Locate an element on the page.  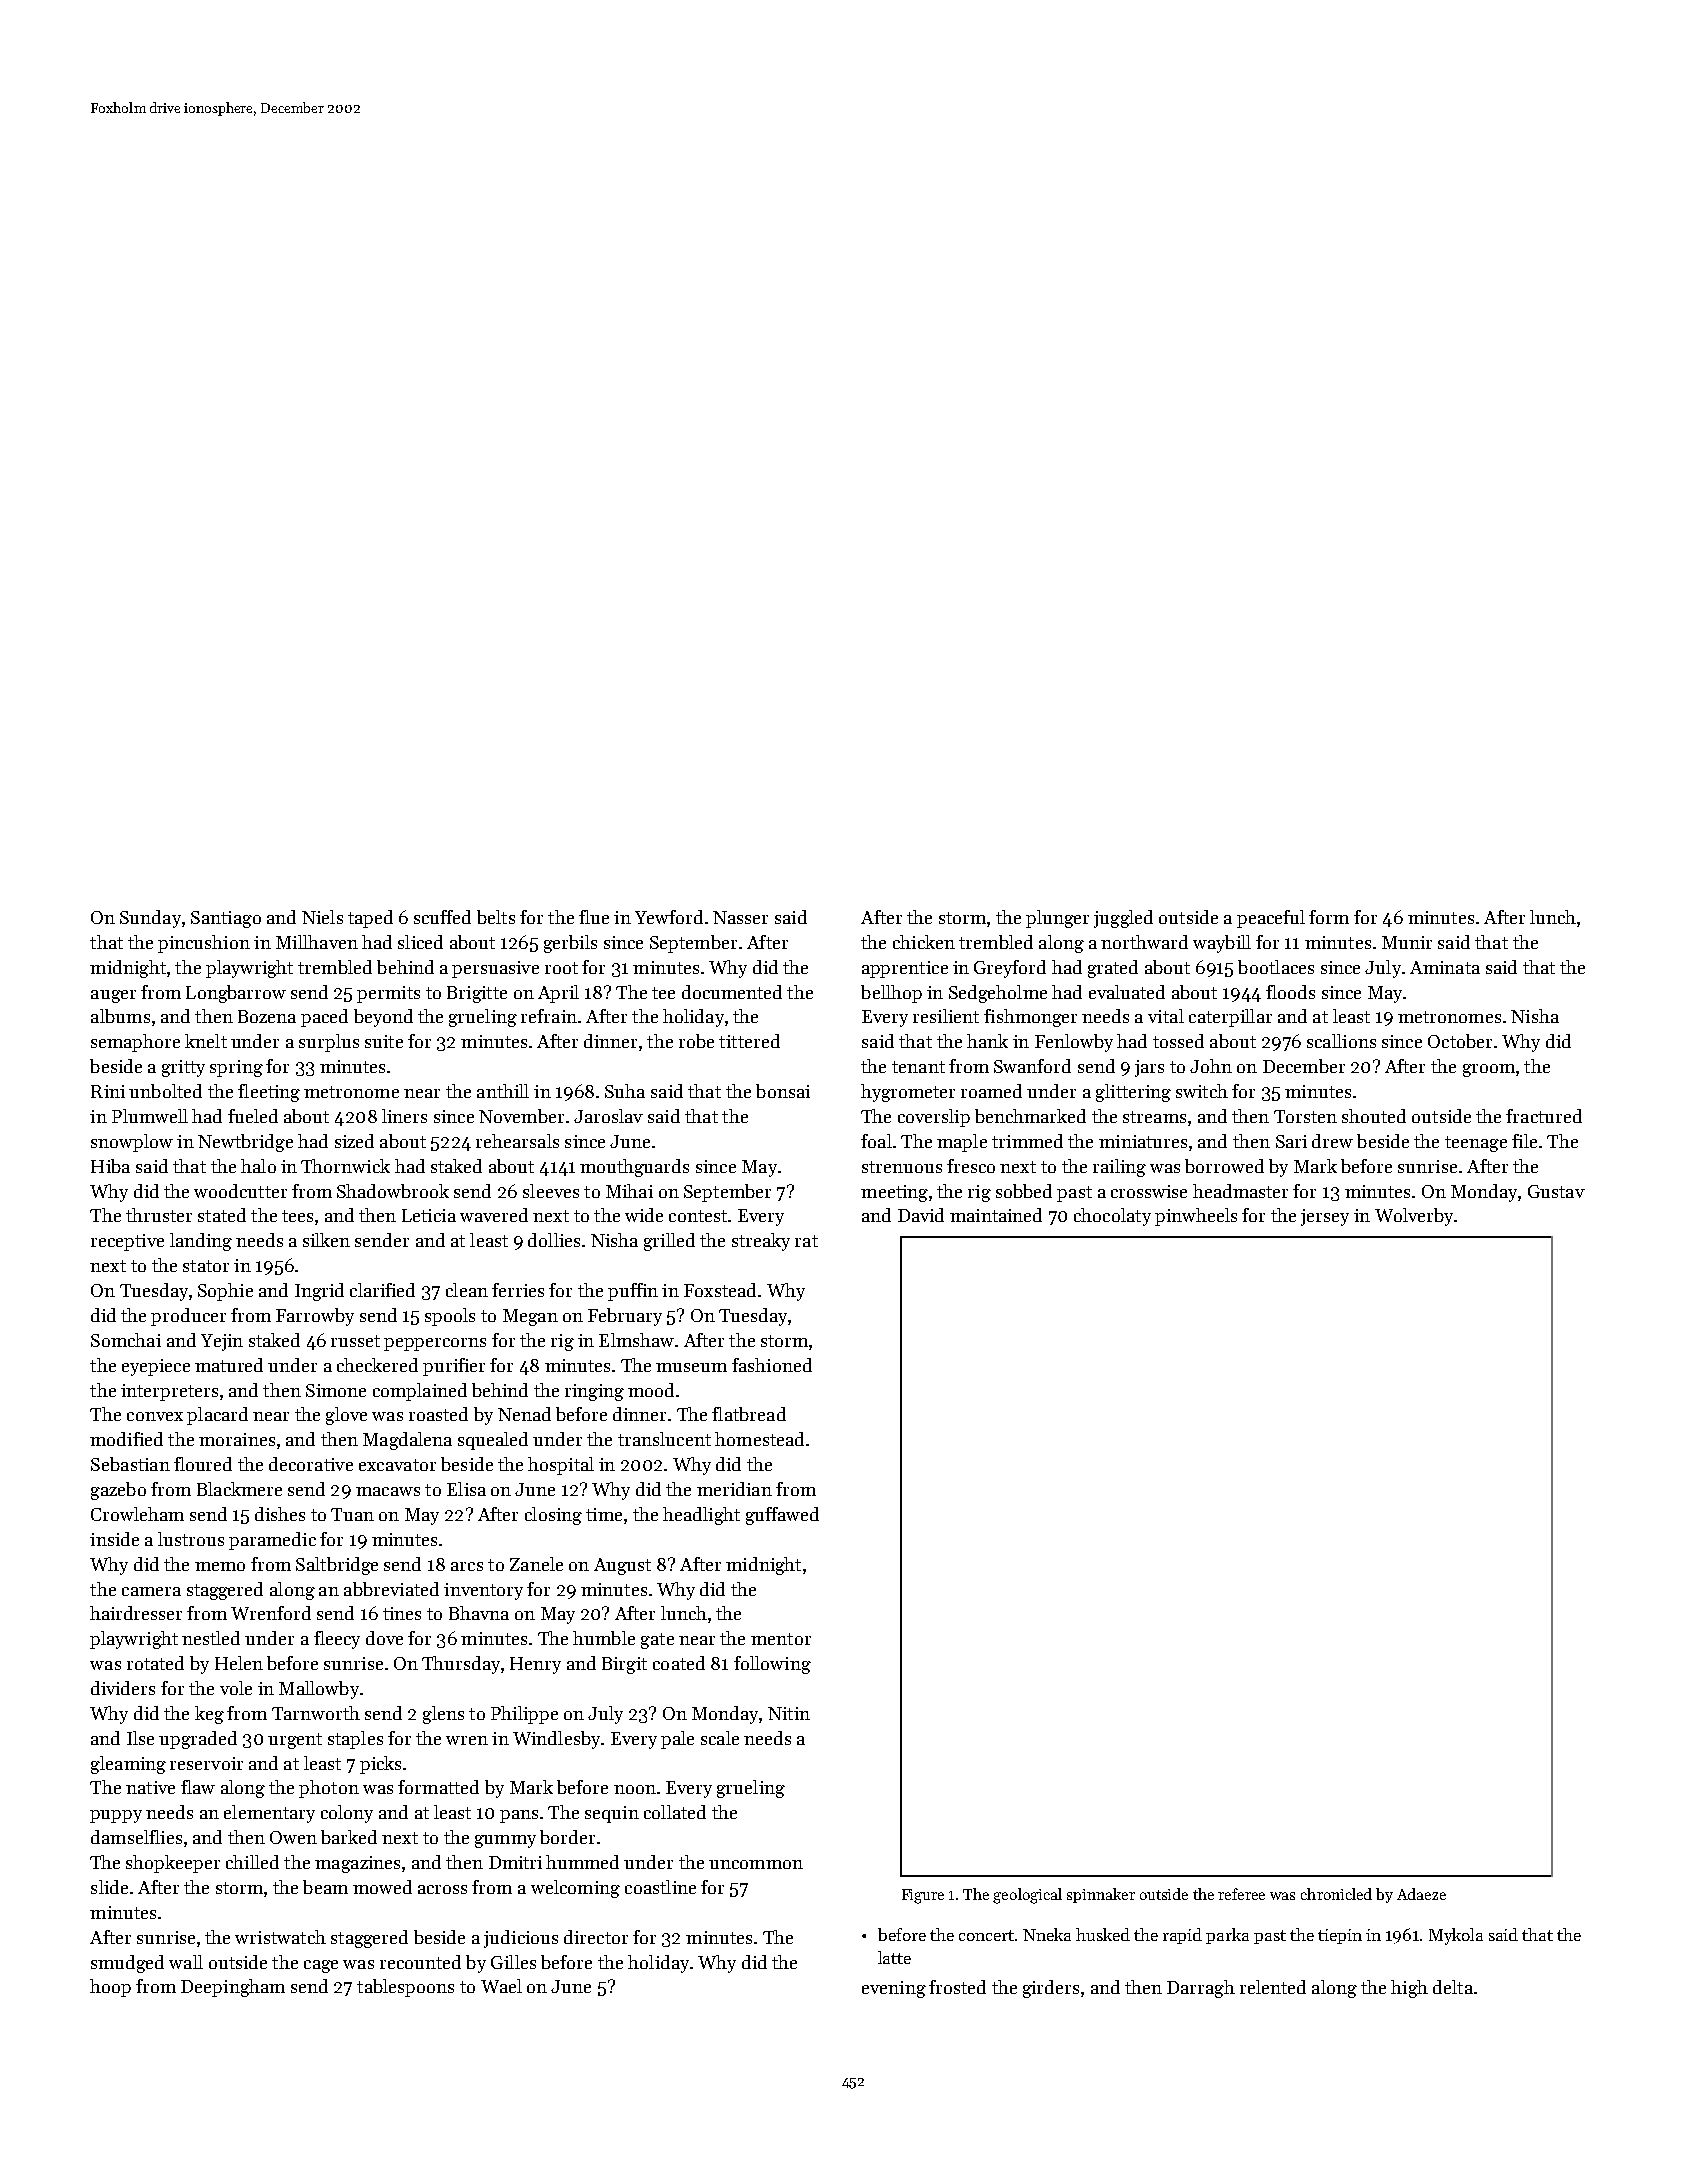
Gilles is located at coordinates (513, 1962).
